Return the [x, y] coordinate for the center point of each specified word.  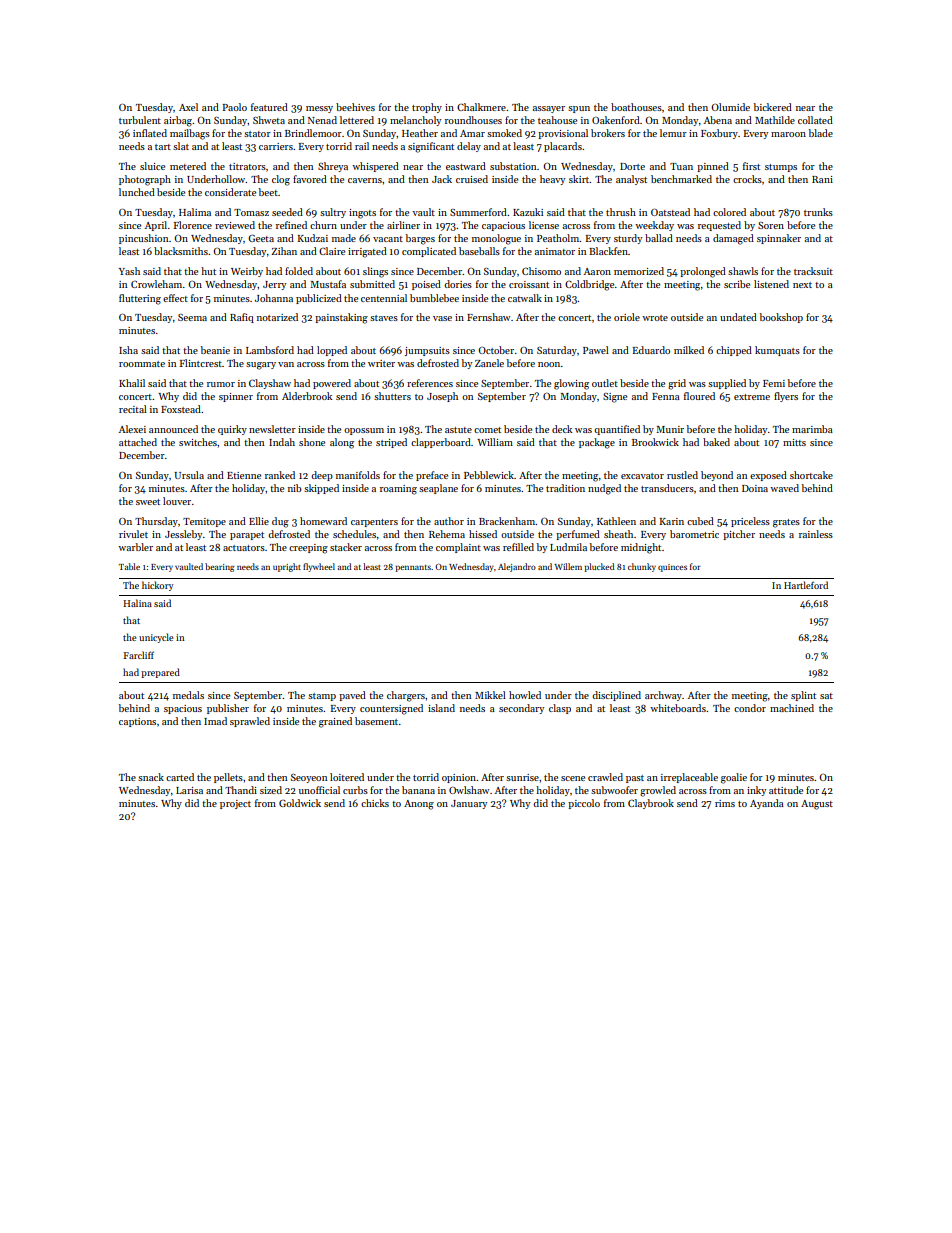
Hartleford [806, 585]
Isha [128, 350]
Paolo [234, 107]
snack [151, 777]
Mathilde [775, 120]
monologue [496, 239]
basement [376, 721]
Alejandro [517, 567]
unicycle [156, 638]
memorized [639, 271]
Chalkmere [481, 107]
